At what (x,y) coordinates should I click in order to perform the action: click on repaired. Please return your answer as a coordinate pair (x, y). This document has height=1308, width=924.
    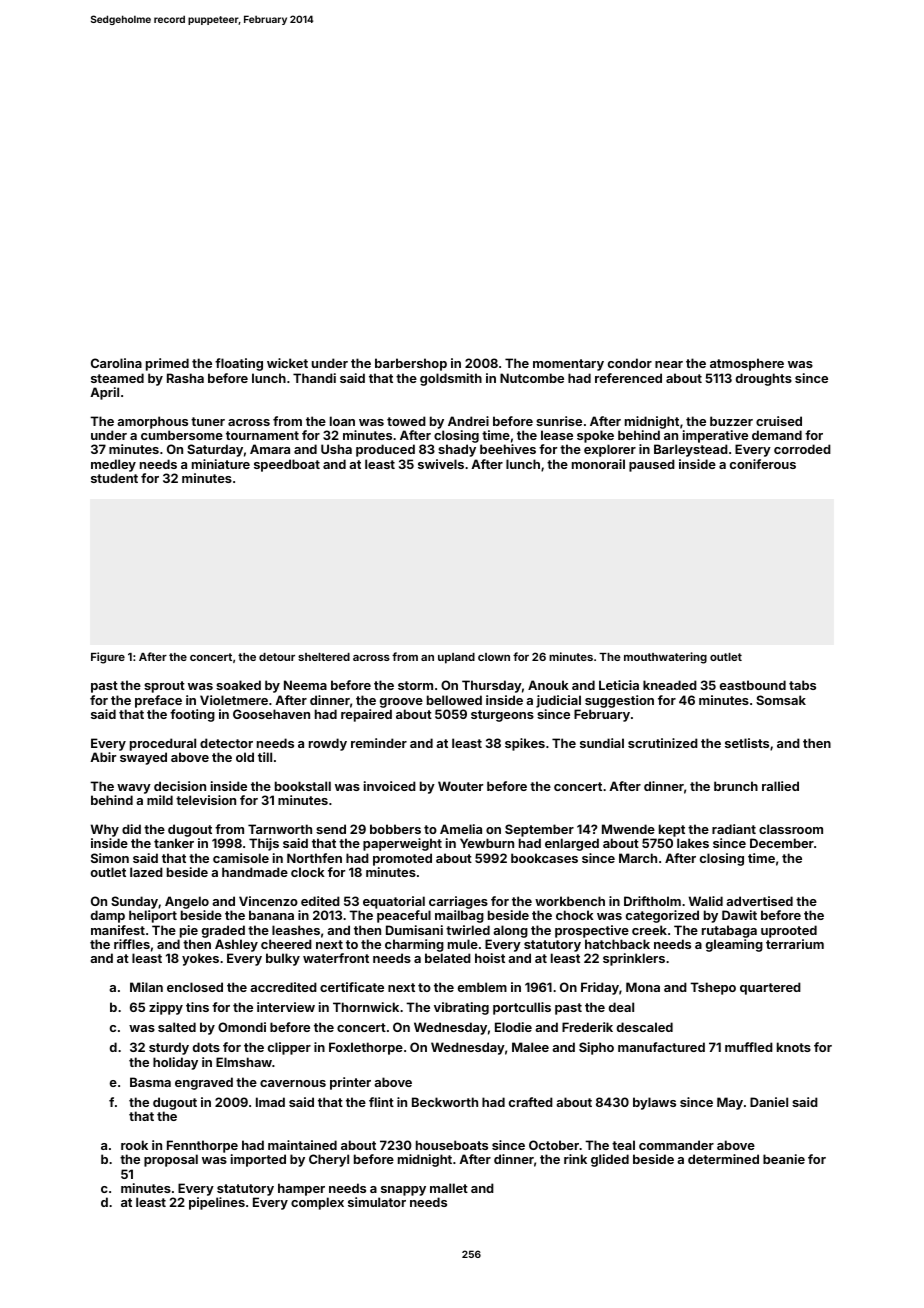
    Looking at the image, I should click on (366, 715).
